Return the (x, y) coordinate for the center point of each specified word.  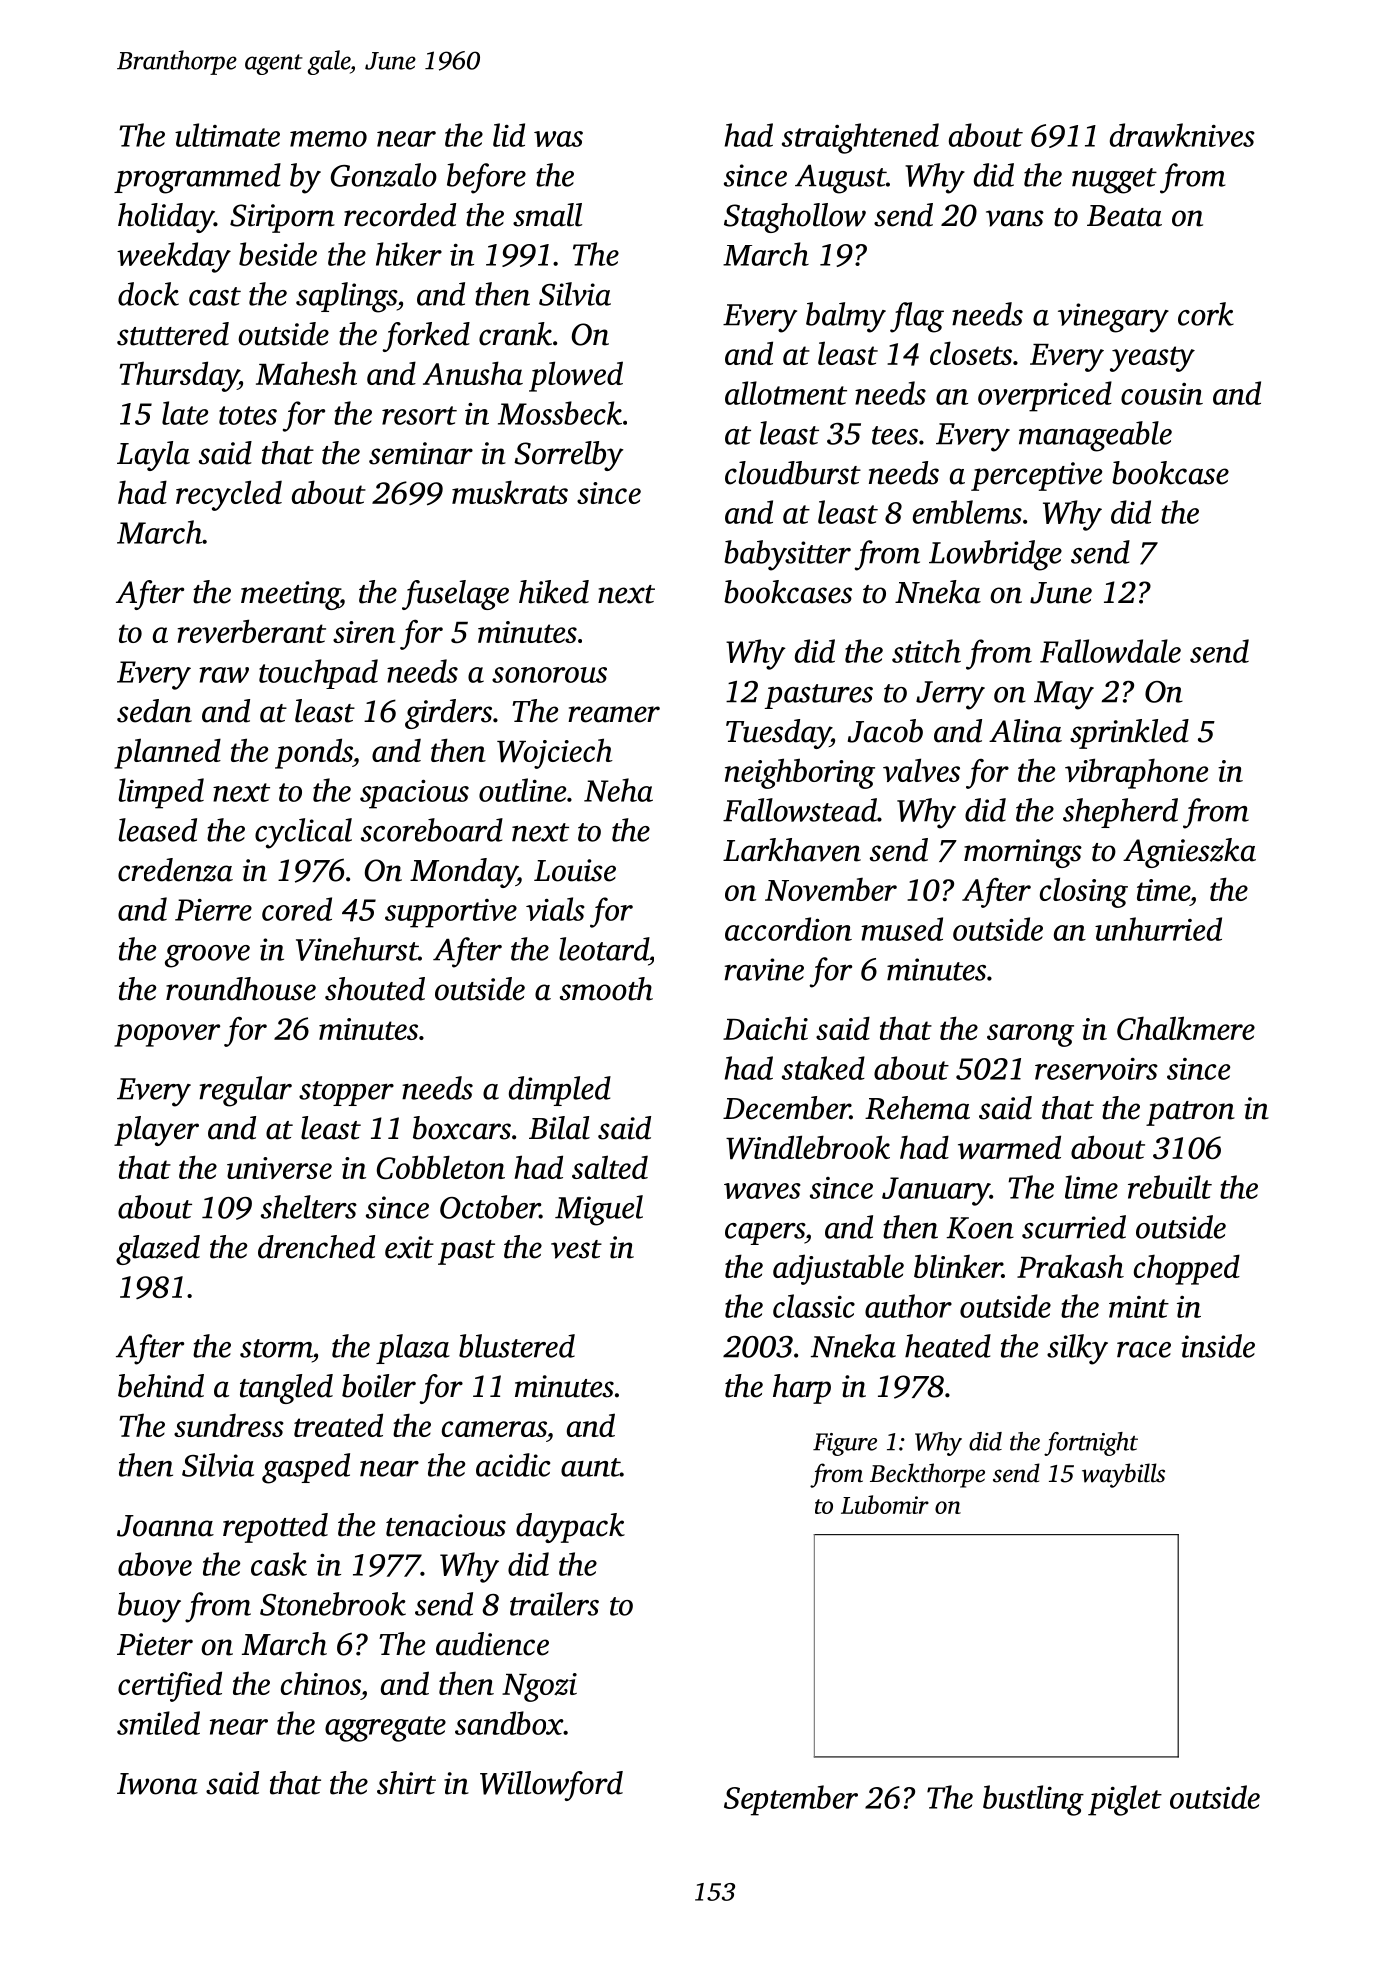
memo (328, 139)
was (558, 139)
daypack (570, 1528)
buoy (149, 1607)
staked (823, 1068)
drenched (316, 1247)
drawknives (1182, 135)
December (786, 1108)
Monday (463, 873)
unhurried (1158, 929)
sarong (1030, 1035)
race (1144, 1350)
